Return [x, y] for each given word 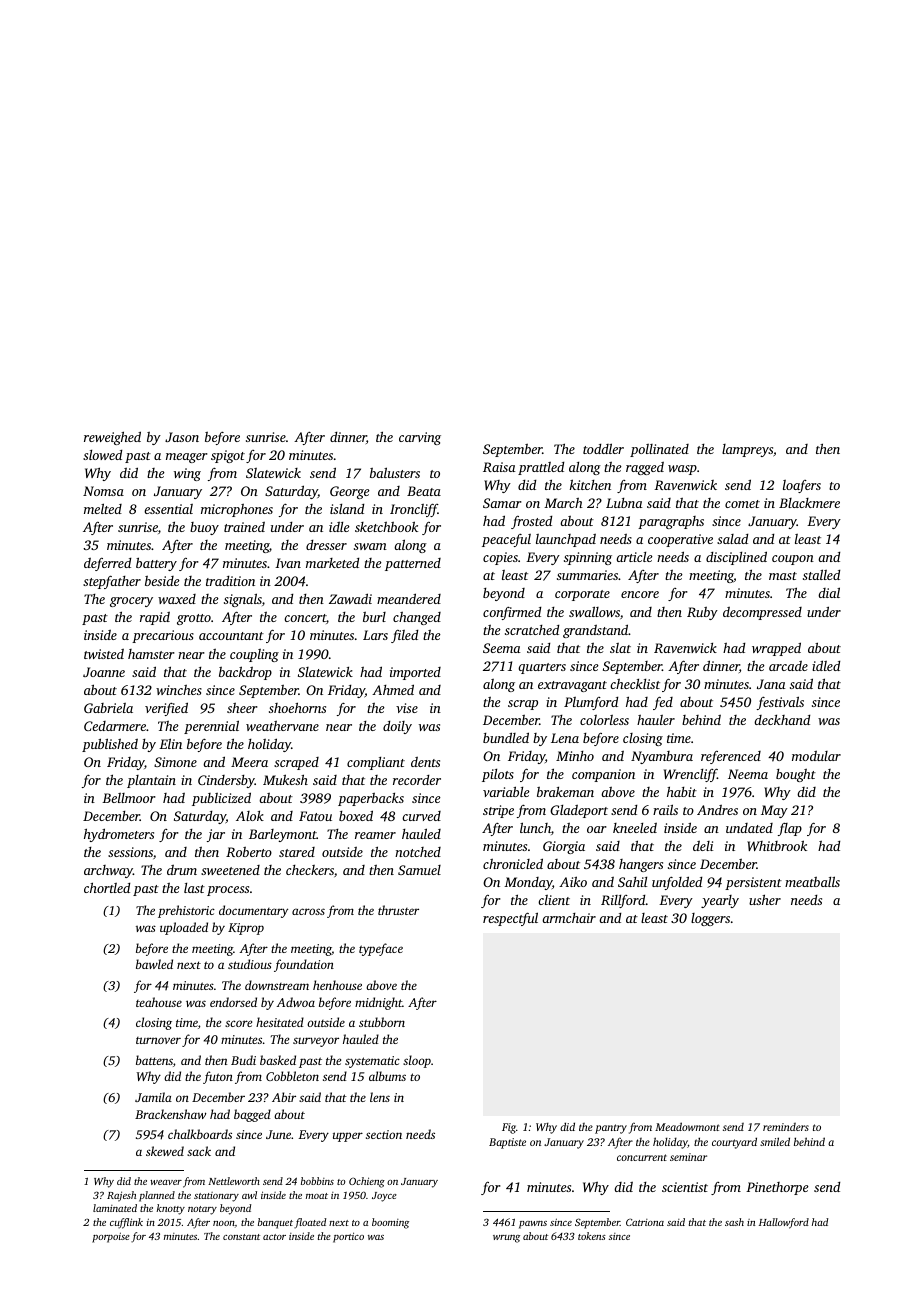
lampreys [747, 450]
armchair [569, 918]
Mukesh [285, 779]
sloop [417, 1061]
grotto [194, 619]
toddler [603, 448]
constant [241, 1237]
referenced [731, 757]
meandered [409, 598]
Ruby [702, 613]
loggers [710, 919]
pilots [498, 775]
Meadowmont [687, 1126]
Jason [182, 437]
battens [154, 1060]
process [228, 891]
